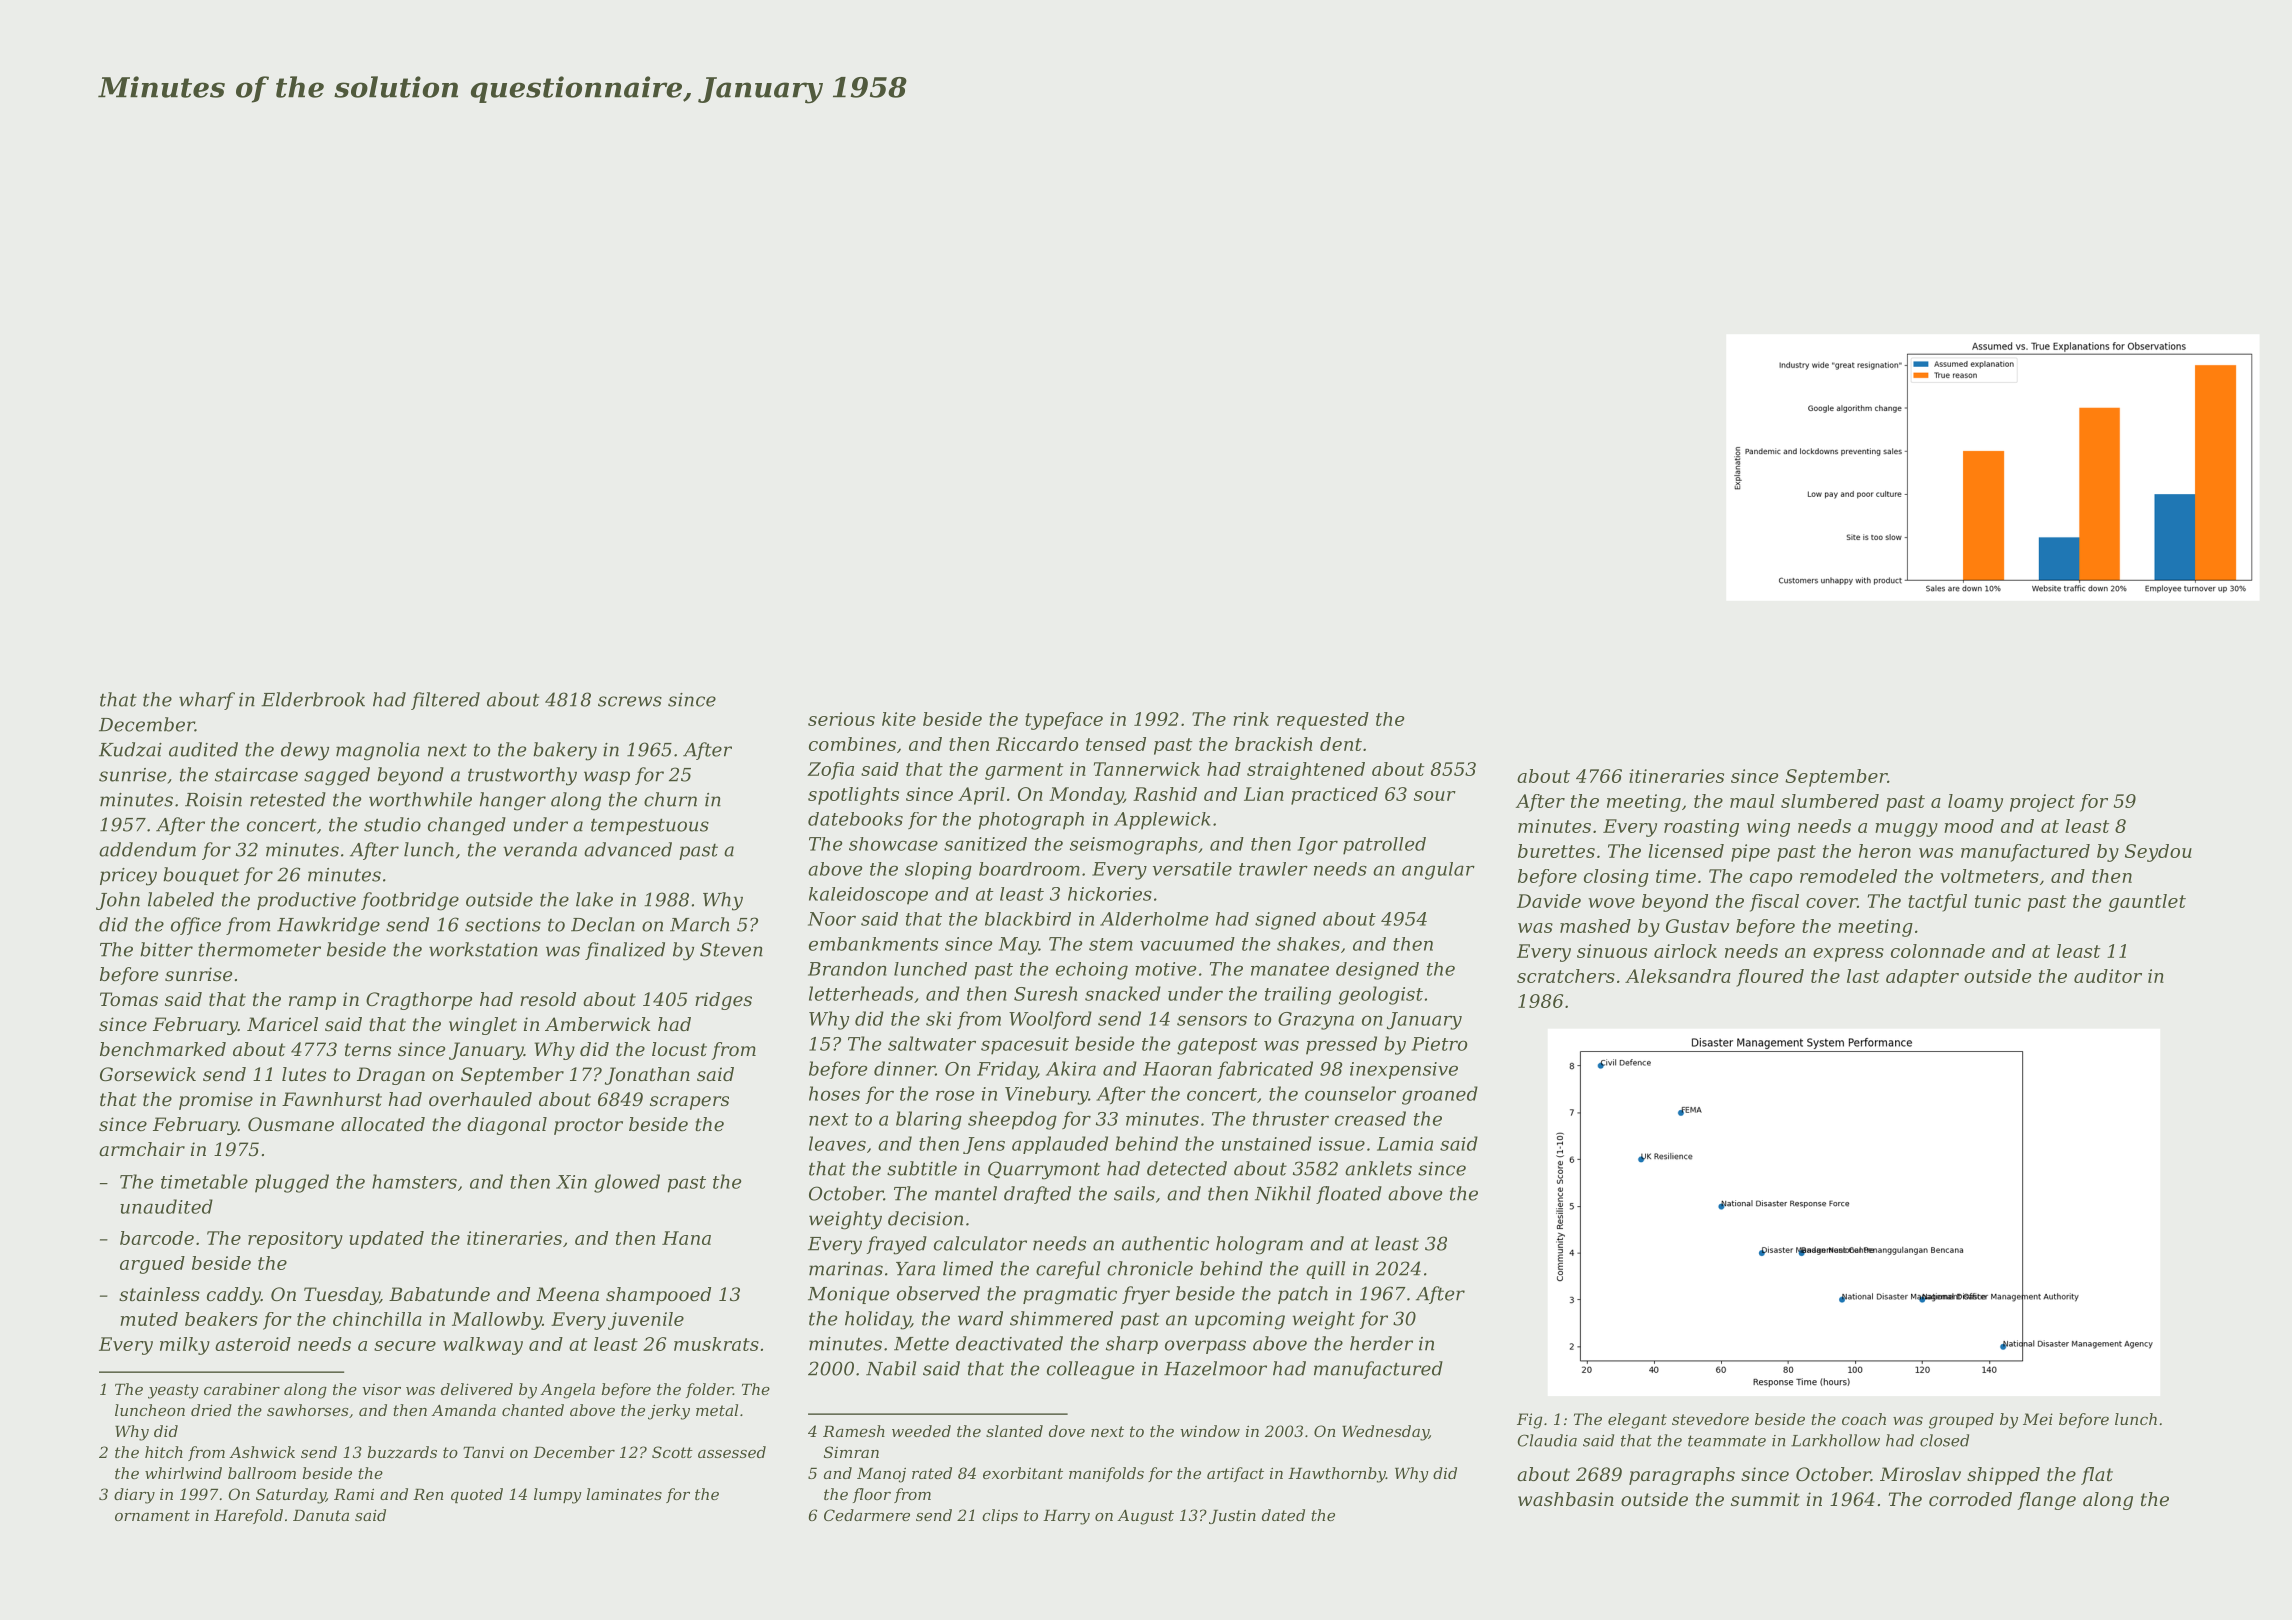 This image has width=2292, height=1620. What do you see at coordinates (1405, 1144) in the image?
I see `Lamia` at bounding box center [1405, 1144].
